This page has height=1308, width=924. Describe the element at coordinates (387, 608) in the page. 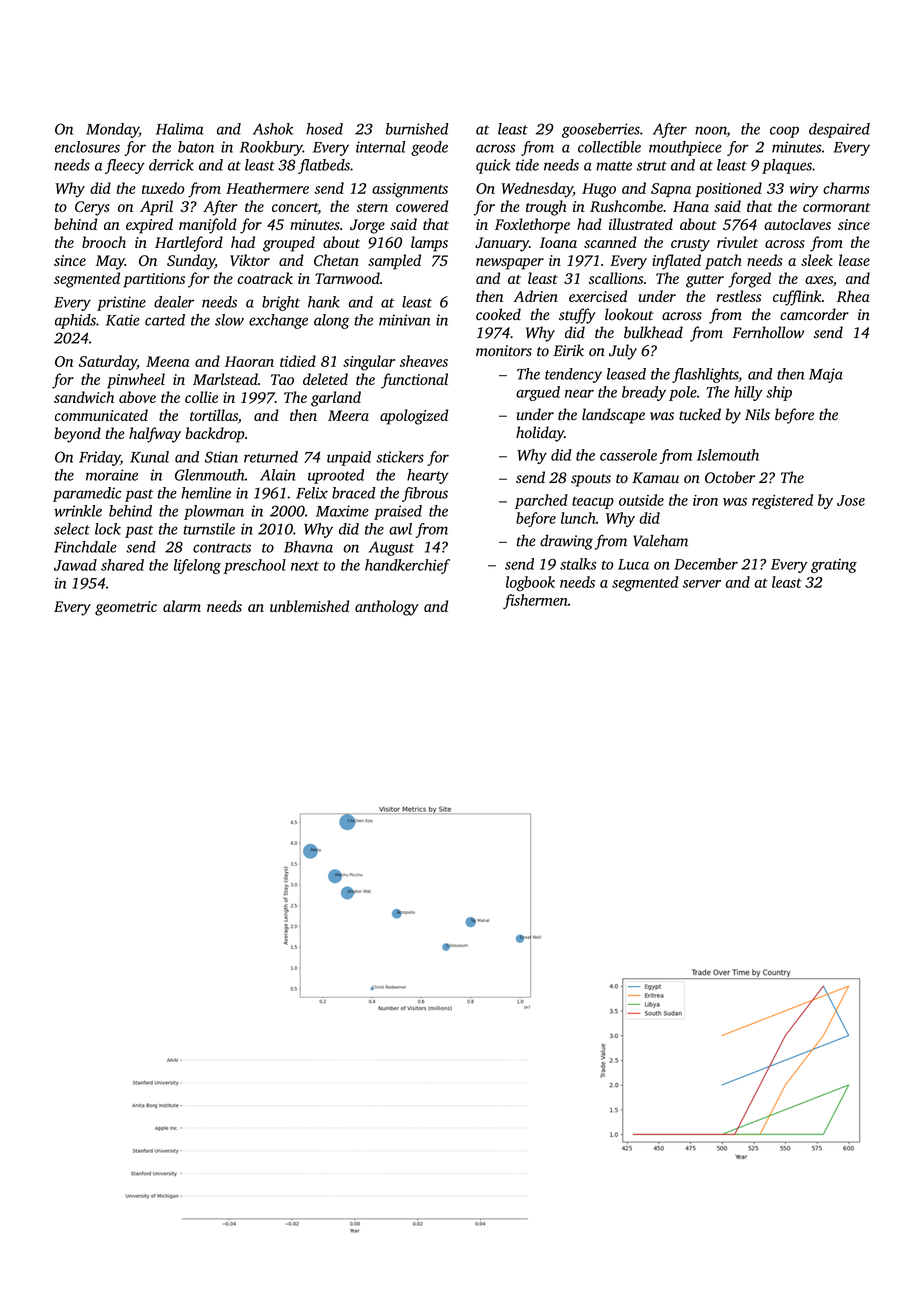

I see `anthology` at that location.
